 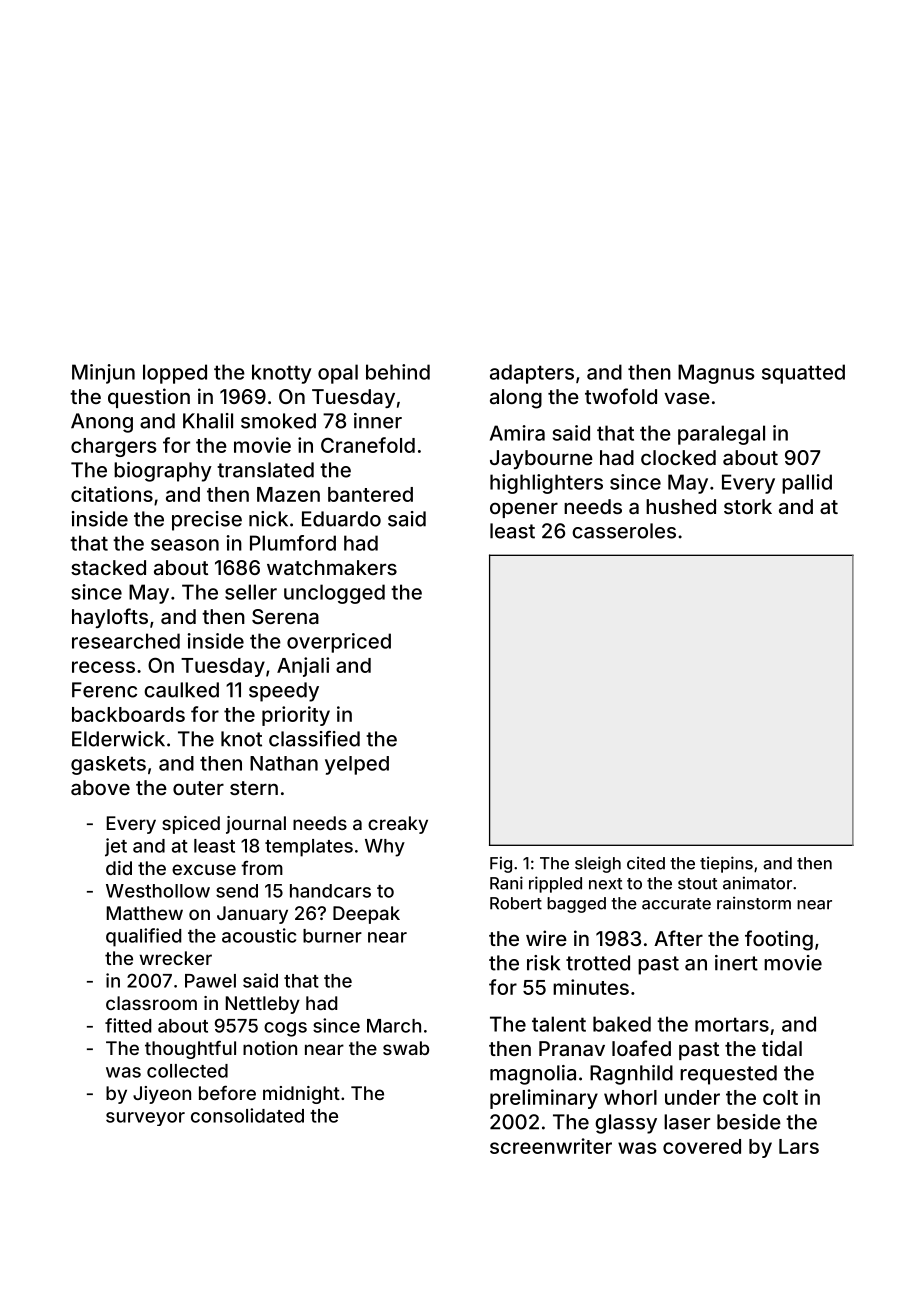 I want to click on Anong, so click(x=102, y=423).
